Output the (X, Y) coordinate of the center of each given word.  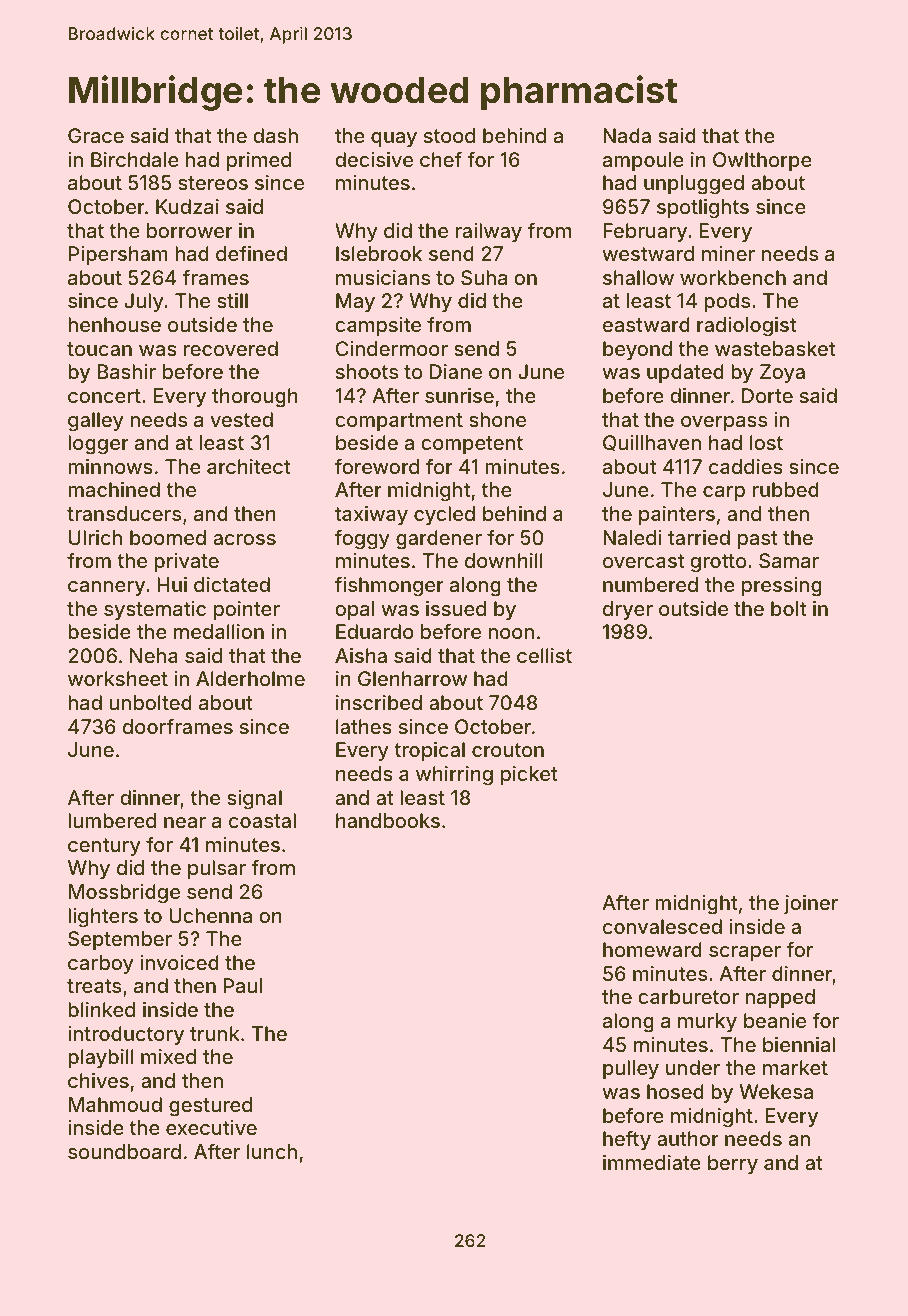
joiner (811, 904)
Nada (627, 135)
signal (254, 800)
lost (766, 442)
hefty (627, 1140)
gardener (439, 540)
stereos (213, 183)
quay (394, 139)
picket (529, 775)
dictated (232, 584)
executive (211, 1127)
